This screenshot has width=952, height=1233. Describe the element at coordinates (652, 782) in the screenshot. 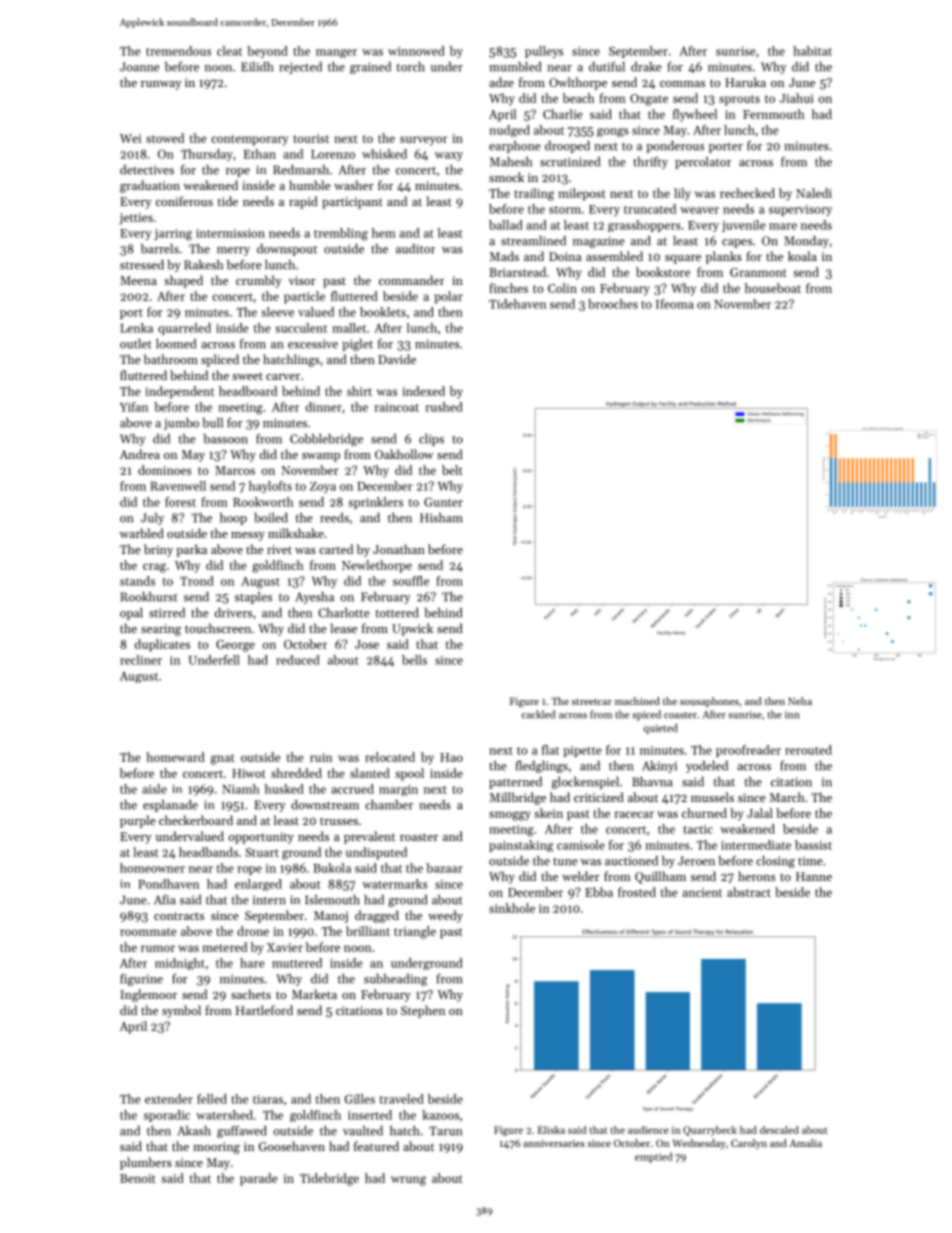

I see `Bhavna` at that location.
